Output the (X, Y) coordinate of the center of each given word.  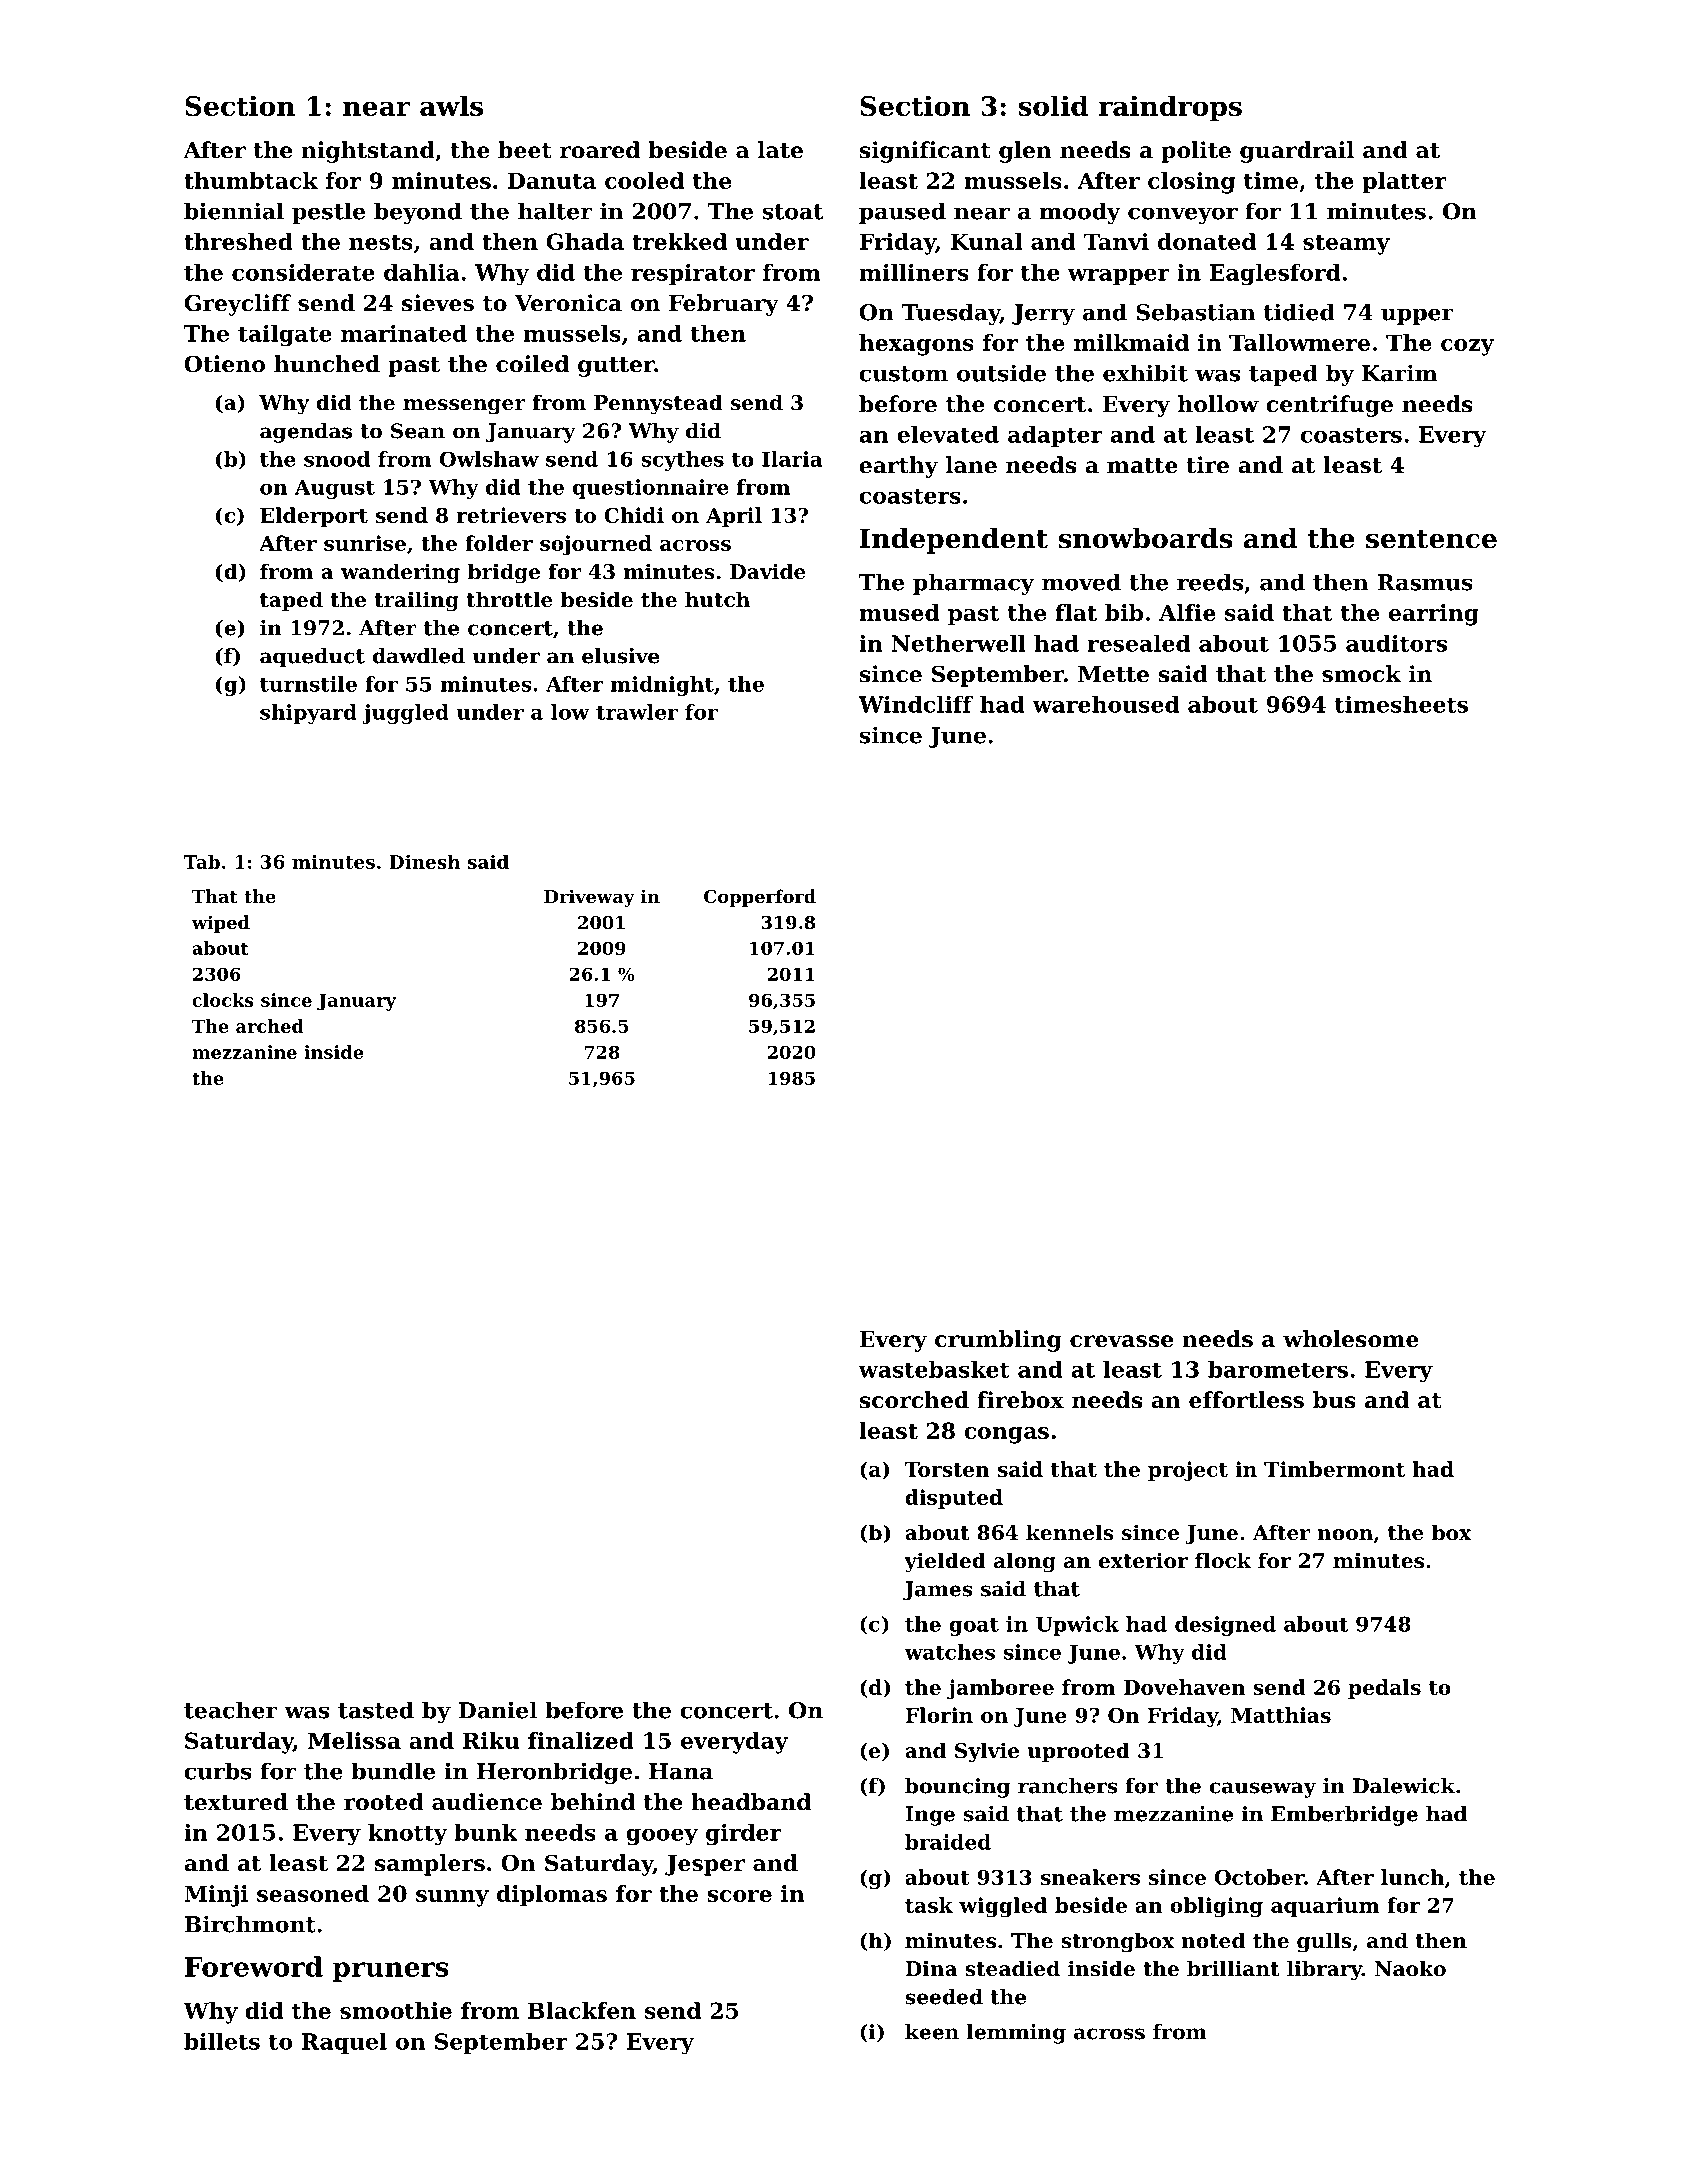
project (1188, 1471)
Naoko (1410, 1968)
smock (1361, 674)
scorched (914, 1400)
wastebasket (934, 1369)
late (780, 150)
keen (932, 2032)
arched (270, 1026)
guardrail (1297, 152)
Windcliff (915, 704)
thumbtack (251, 180)
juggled (405, 714)
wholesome (1350, 1339)
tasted (376, 1710)
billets (222, 2041)
